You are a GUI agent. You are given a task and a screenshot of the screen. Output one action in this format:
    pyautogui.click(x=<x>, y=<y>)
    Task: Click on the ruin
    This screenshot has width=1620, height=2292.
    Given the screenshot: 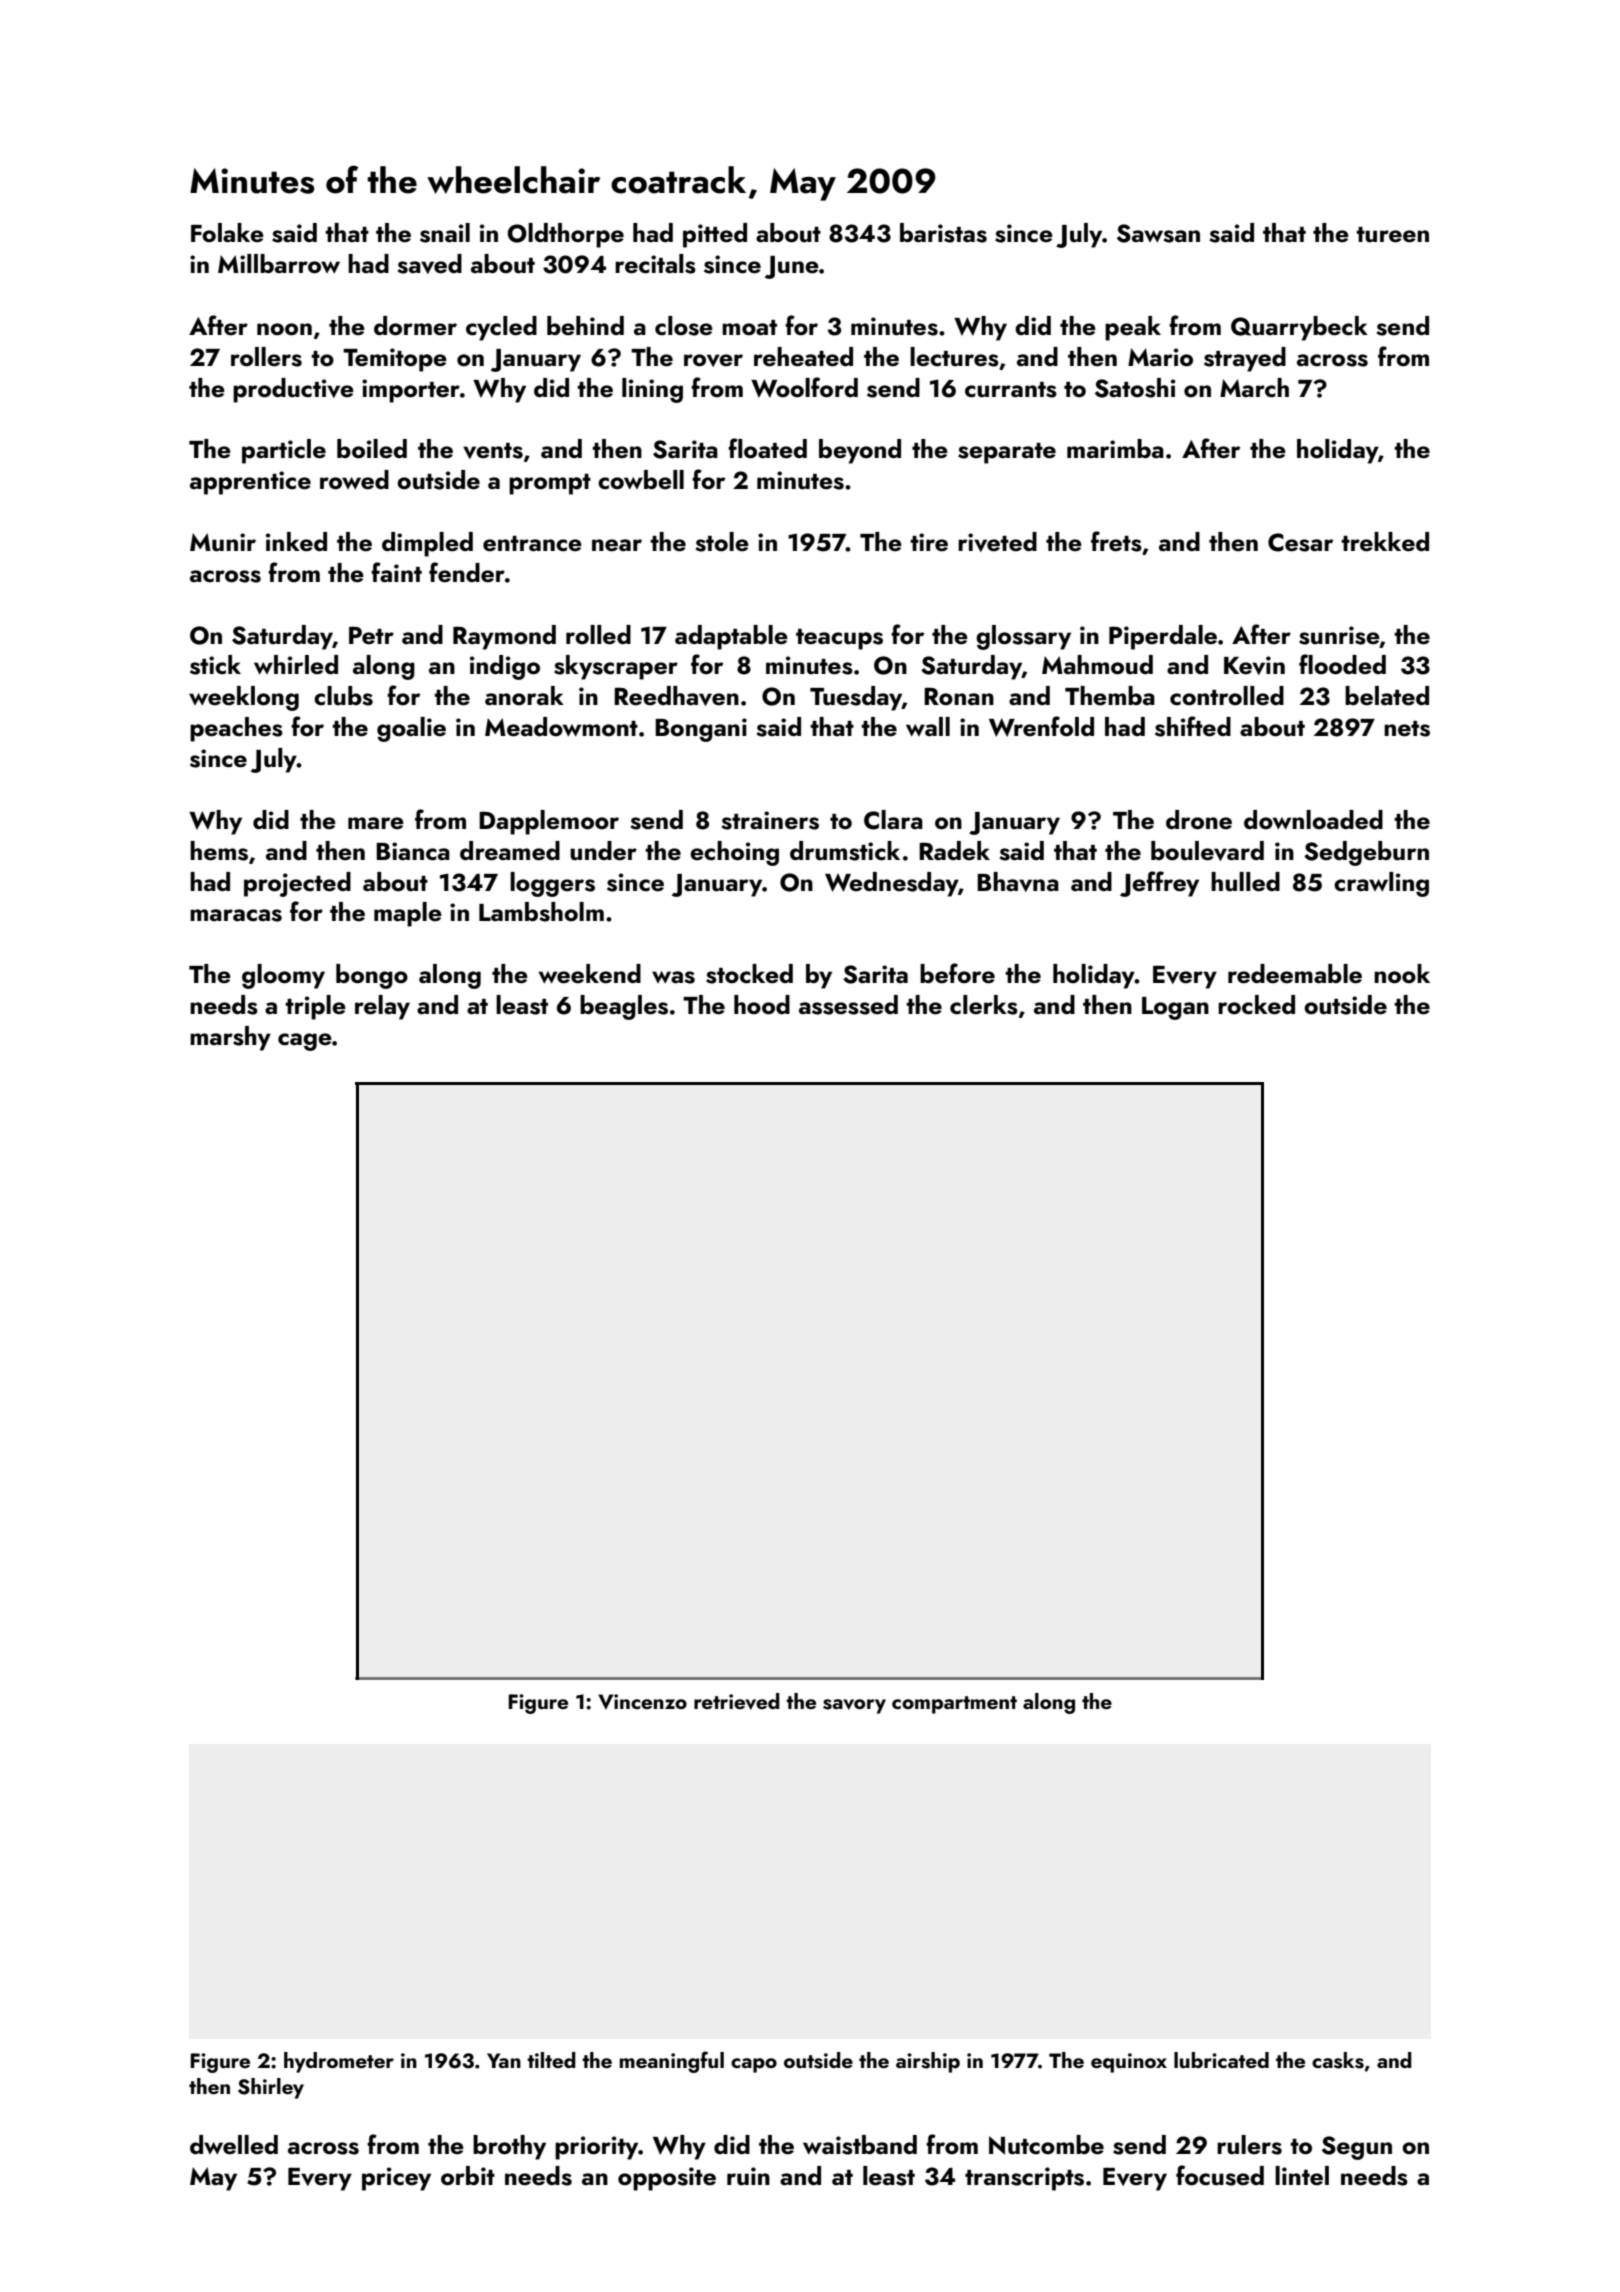 What is the action you would take?
    pyautogui.click(x=748, y=2176)
